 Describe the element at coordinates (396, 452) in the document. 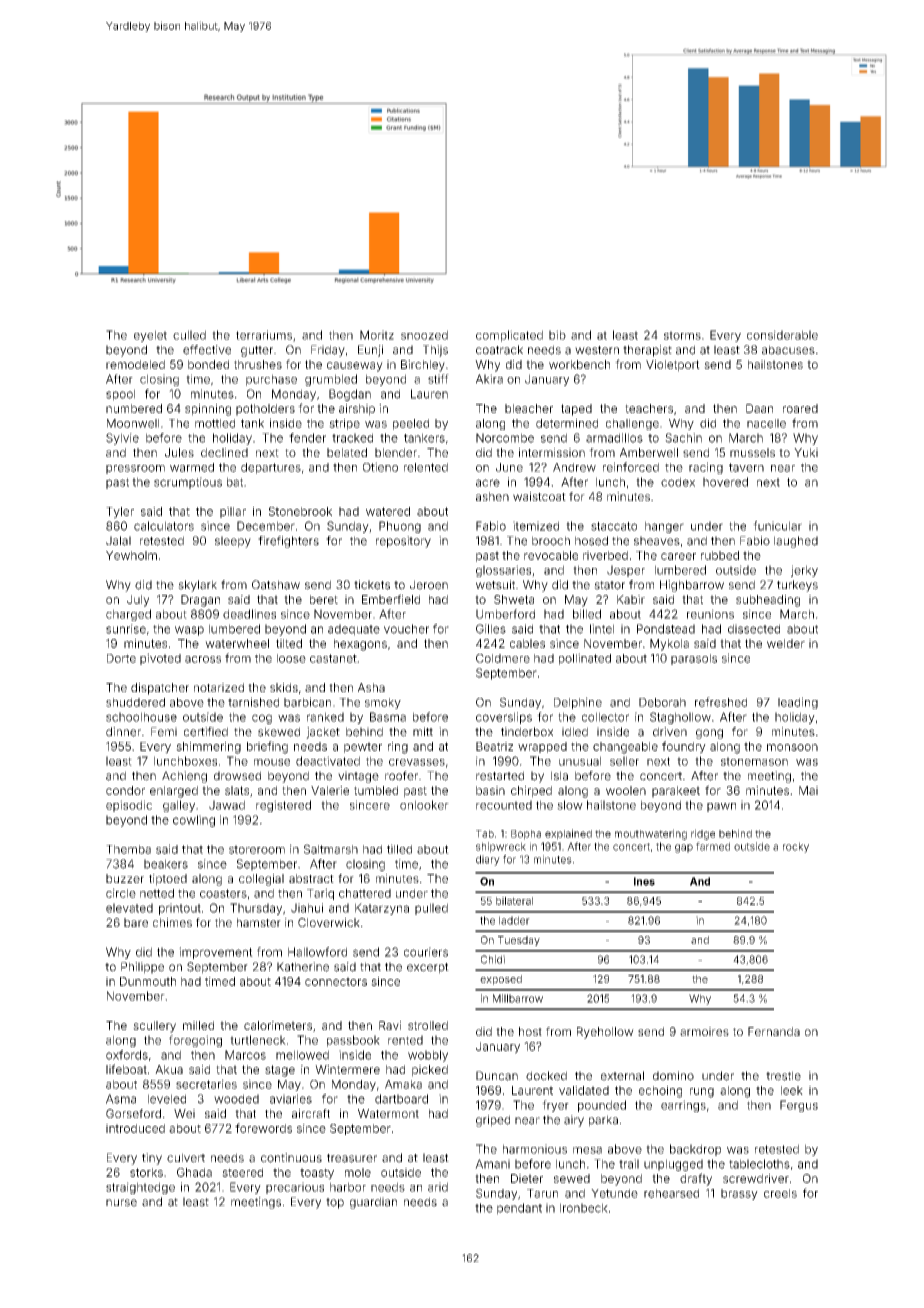

I see `blender` at that location.
